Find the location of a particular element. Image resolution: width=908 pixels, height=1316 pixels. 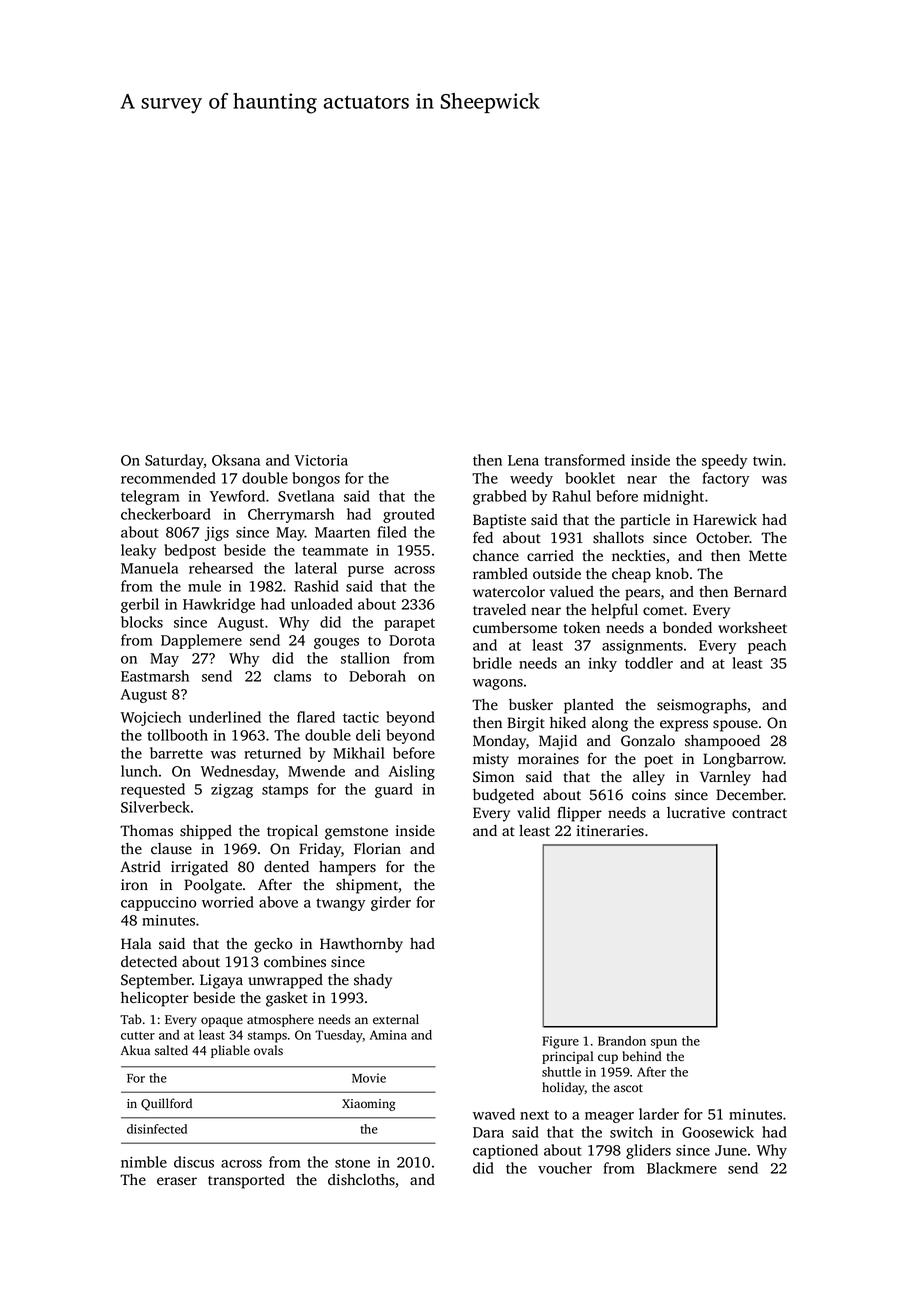

Blackmere is located at coordinates (682, 1168).
